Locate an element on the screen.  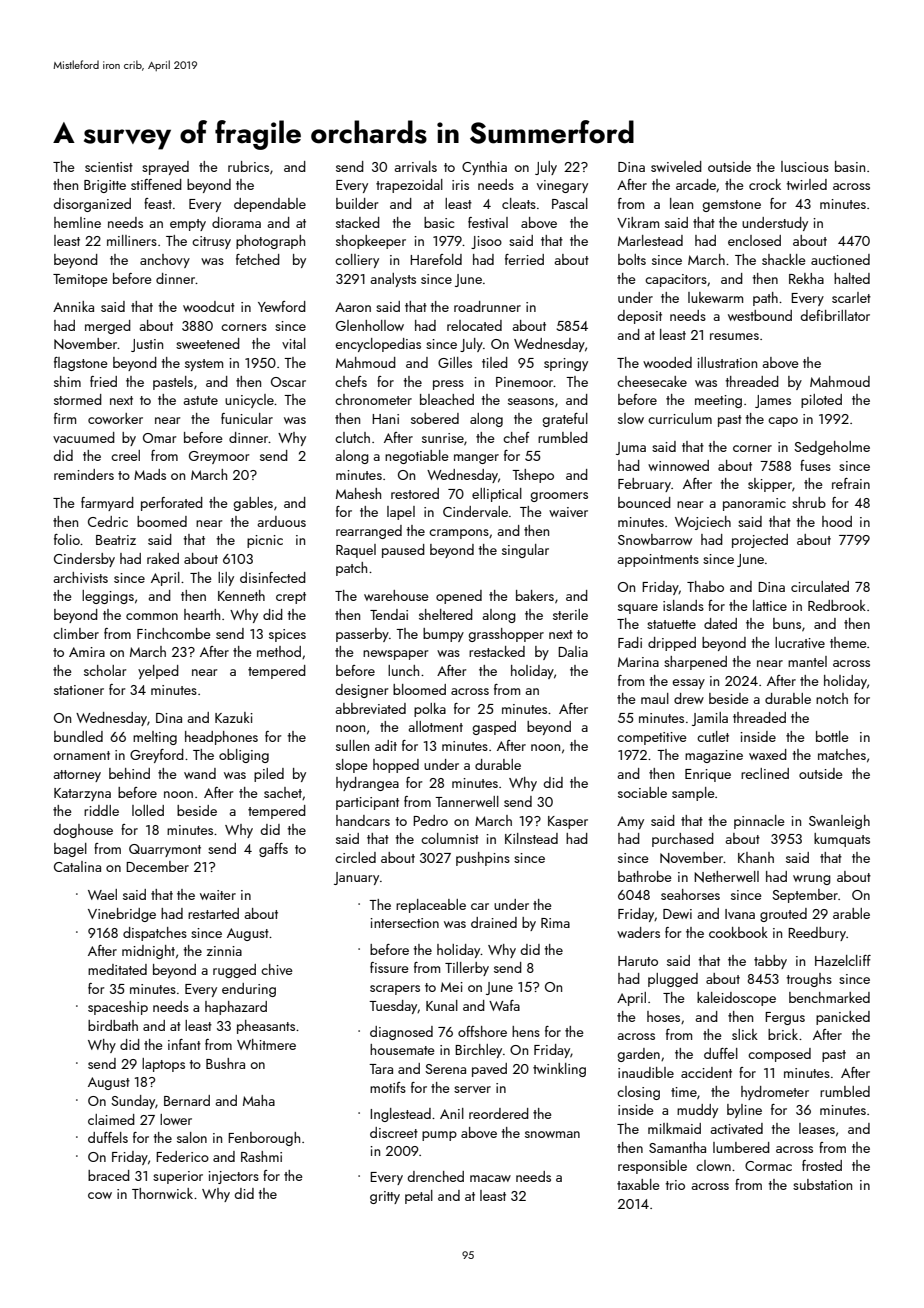
flagstone is located at coordinates (81, 364).
